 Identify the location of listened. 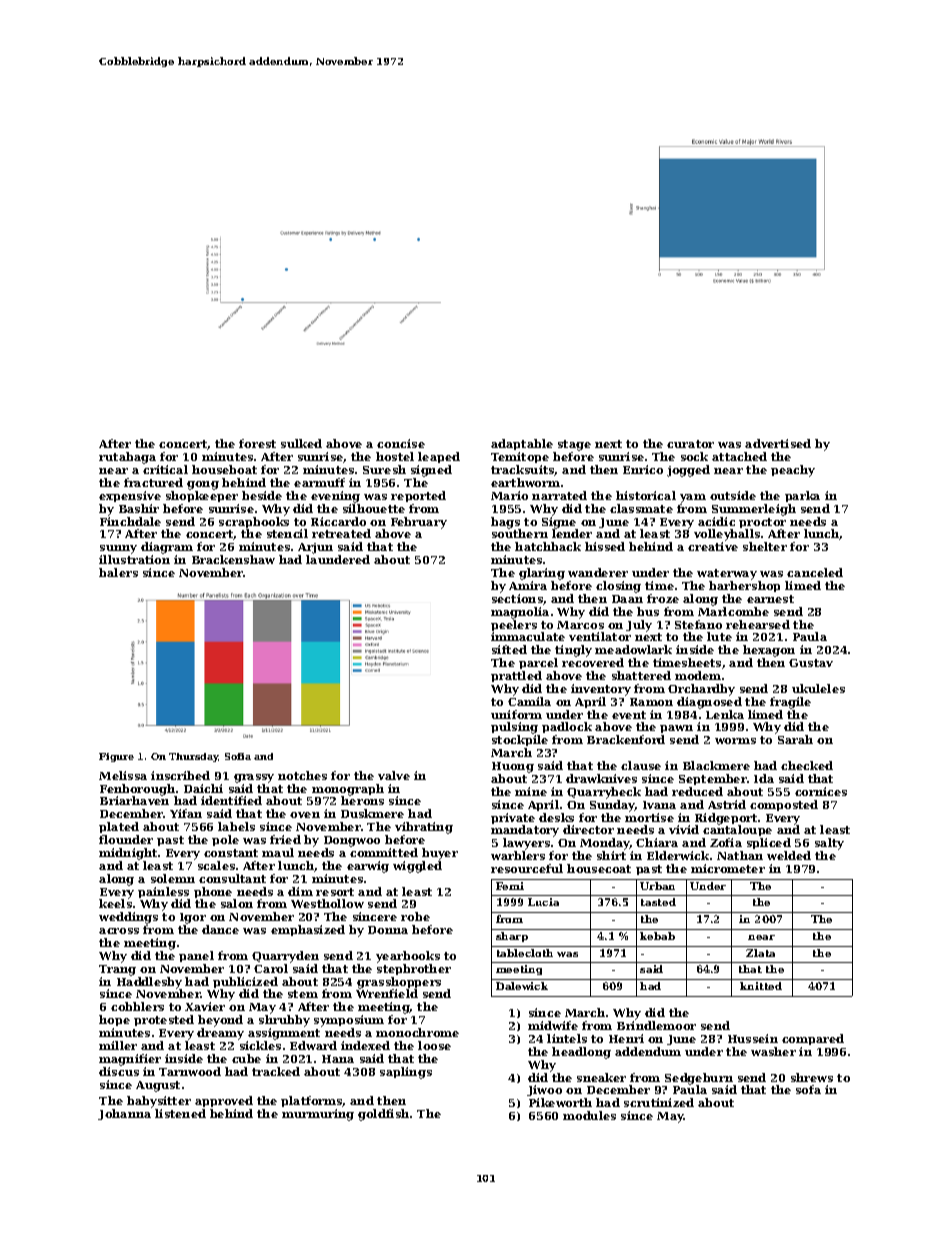
(180, 1113).
